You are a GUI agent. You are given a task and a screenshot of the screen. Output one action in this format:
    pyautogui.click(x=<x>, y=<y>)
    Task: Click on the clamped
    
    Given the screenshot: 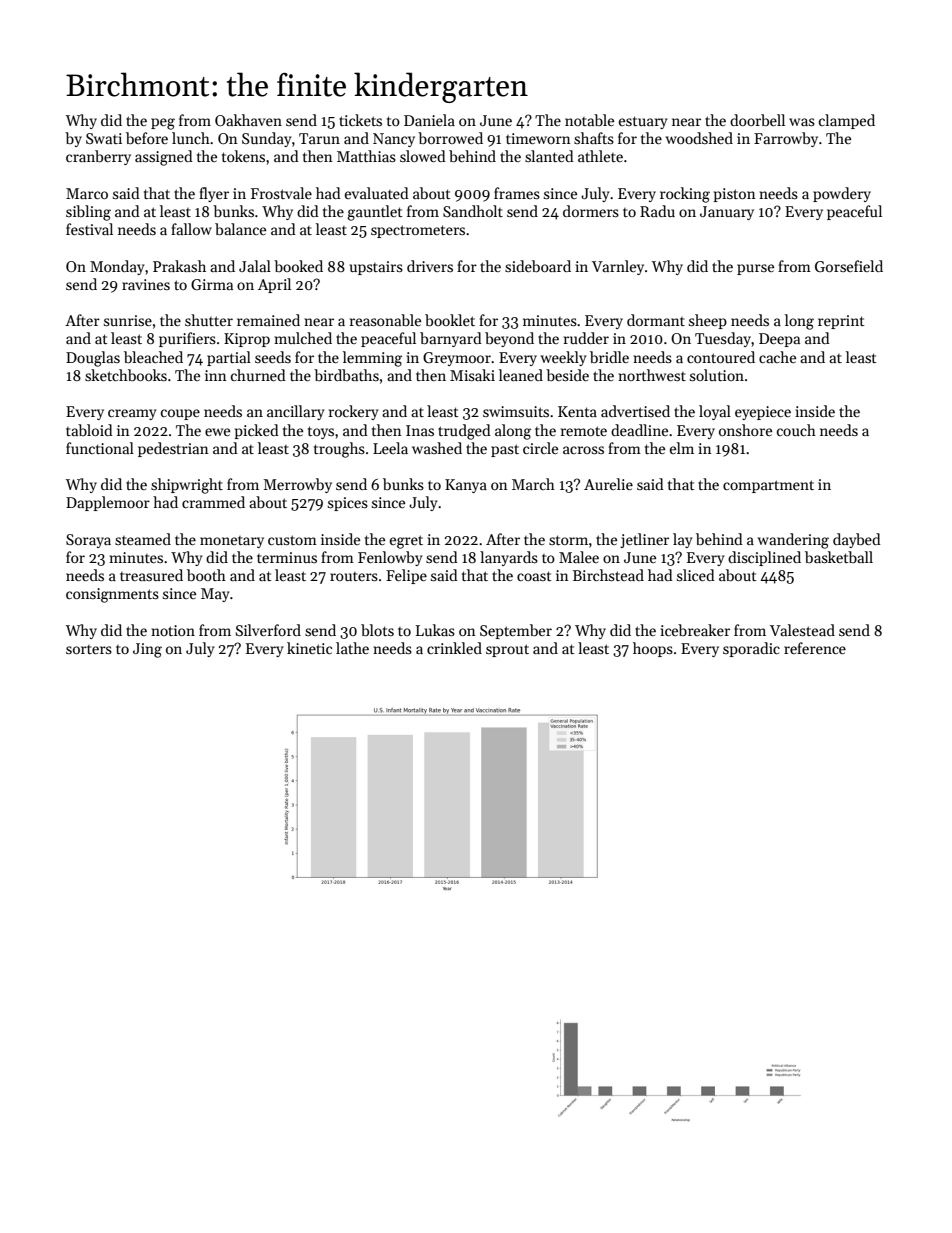 What is the action you would take?
    pyautogui.click(x=847, y=121)
